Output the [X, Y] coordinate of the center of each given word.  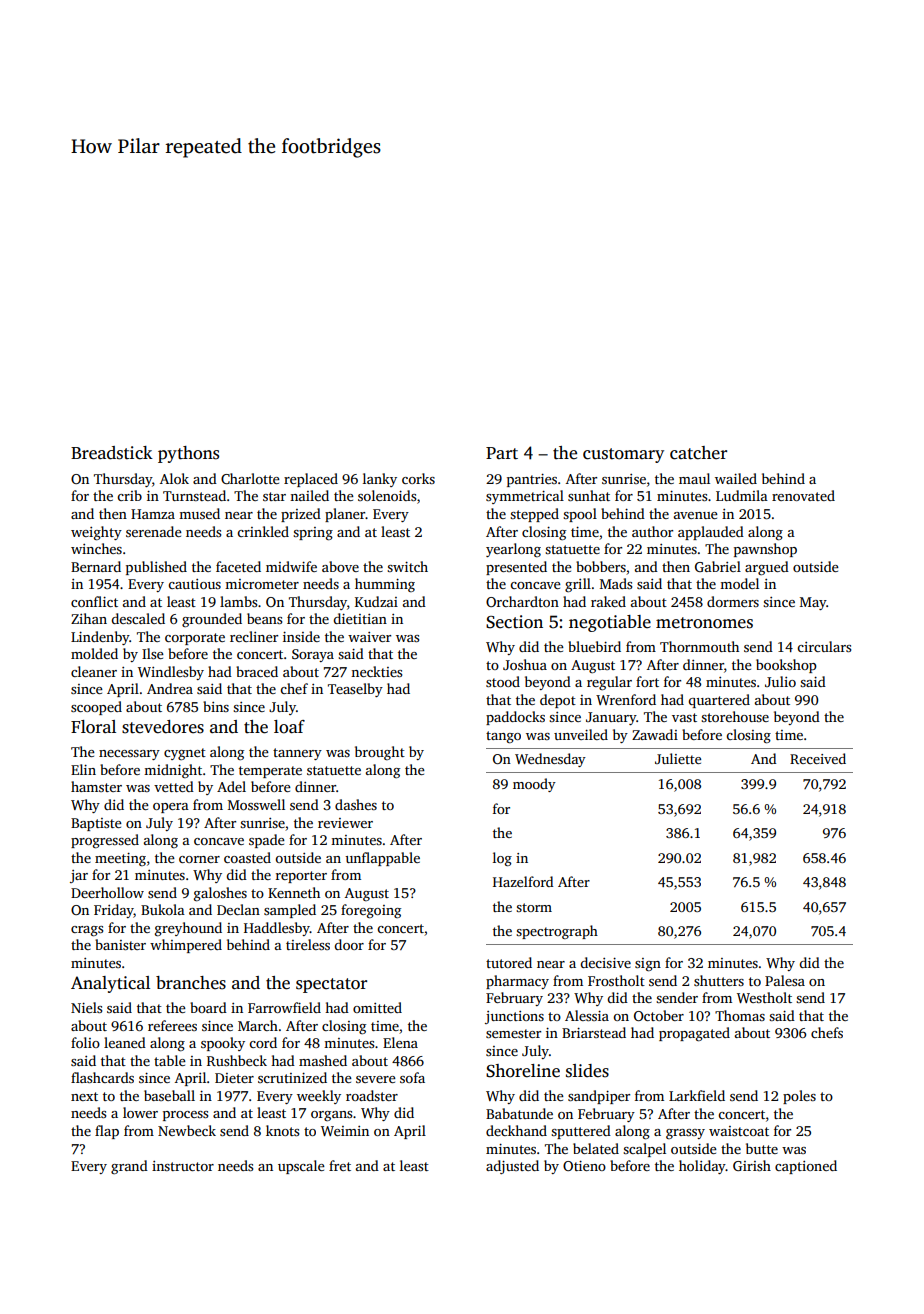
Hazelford [523, 881]
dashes [356, 804]
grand [129, 1167]
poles [799, 1097]
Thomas [740, 1015]
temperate [270, 772]
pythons [188, 454]
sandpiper [599, 1097]
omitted [377, 1007]
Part [502, 453]
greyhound [188, 929]
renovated [803, 495]
